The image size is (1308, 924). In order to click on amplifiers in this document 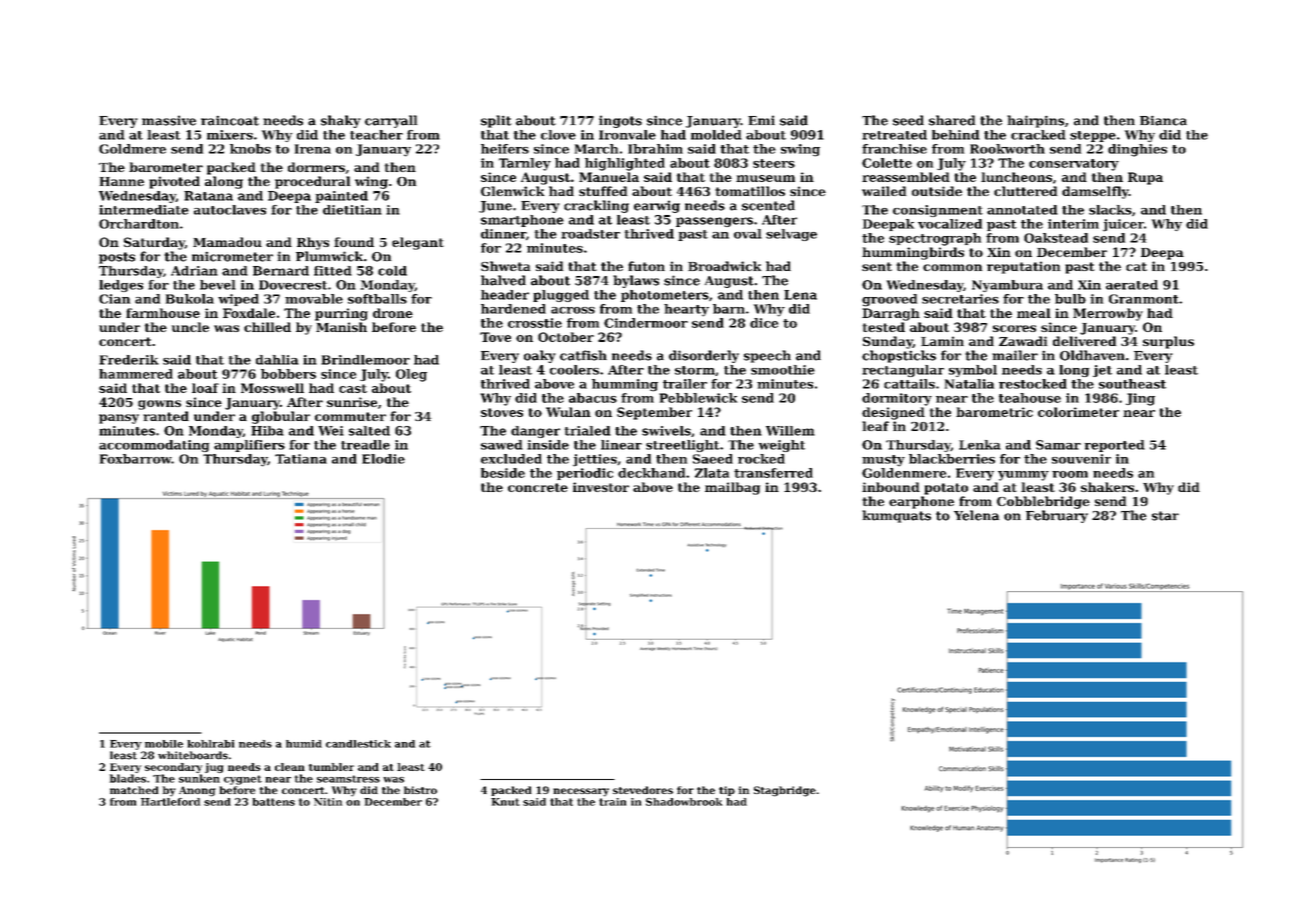, I will do `click(249, 446)`.
